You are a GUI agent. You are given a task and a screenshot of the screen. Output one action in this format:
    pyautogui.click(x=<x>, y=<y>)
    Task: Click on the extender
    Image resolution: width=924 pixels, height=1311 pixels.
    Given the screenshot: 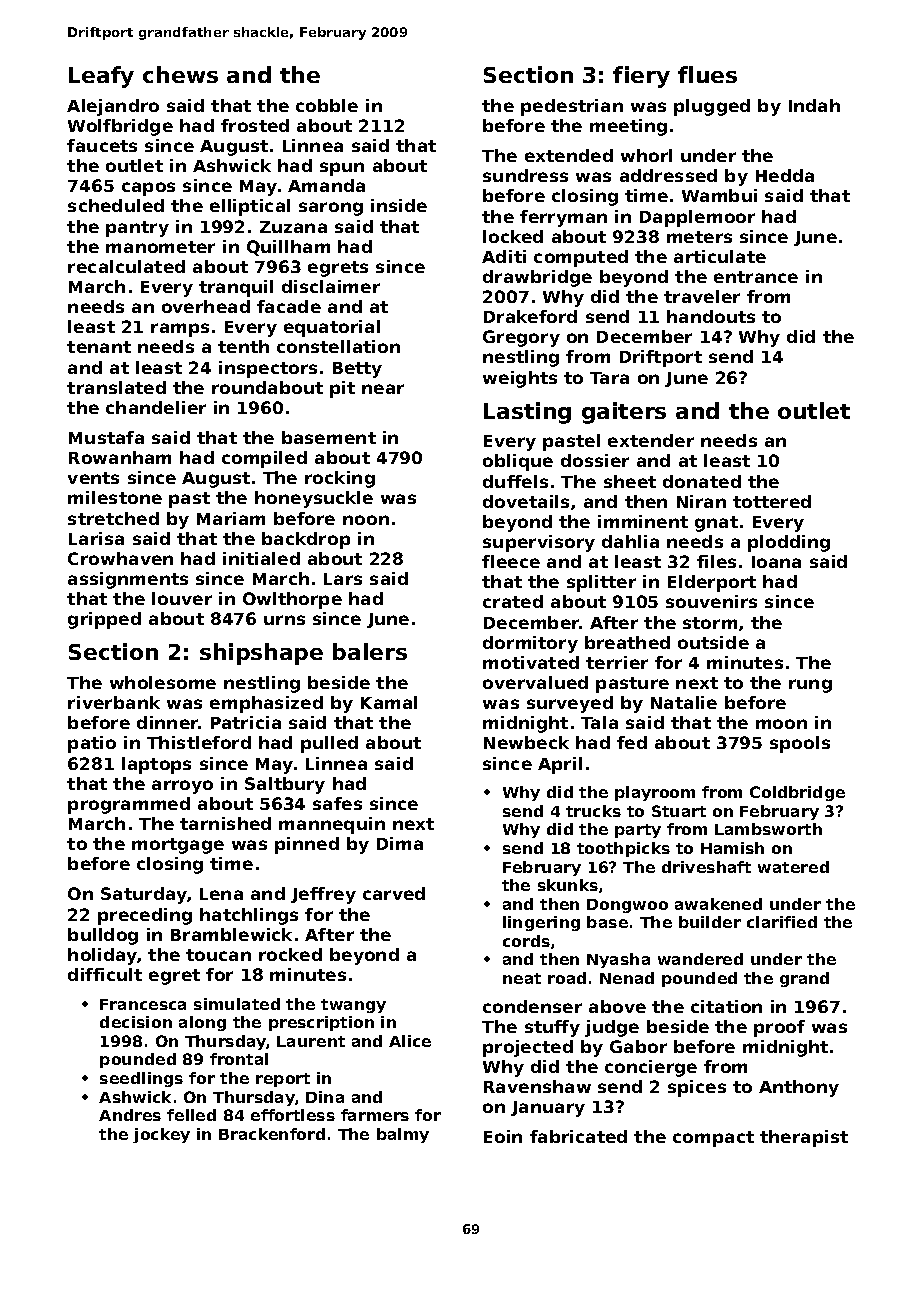 What is the action you would take?
    pyautogui.click(x=651, y=440)
